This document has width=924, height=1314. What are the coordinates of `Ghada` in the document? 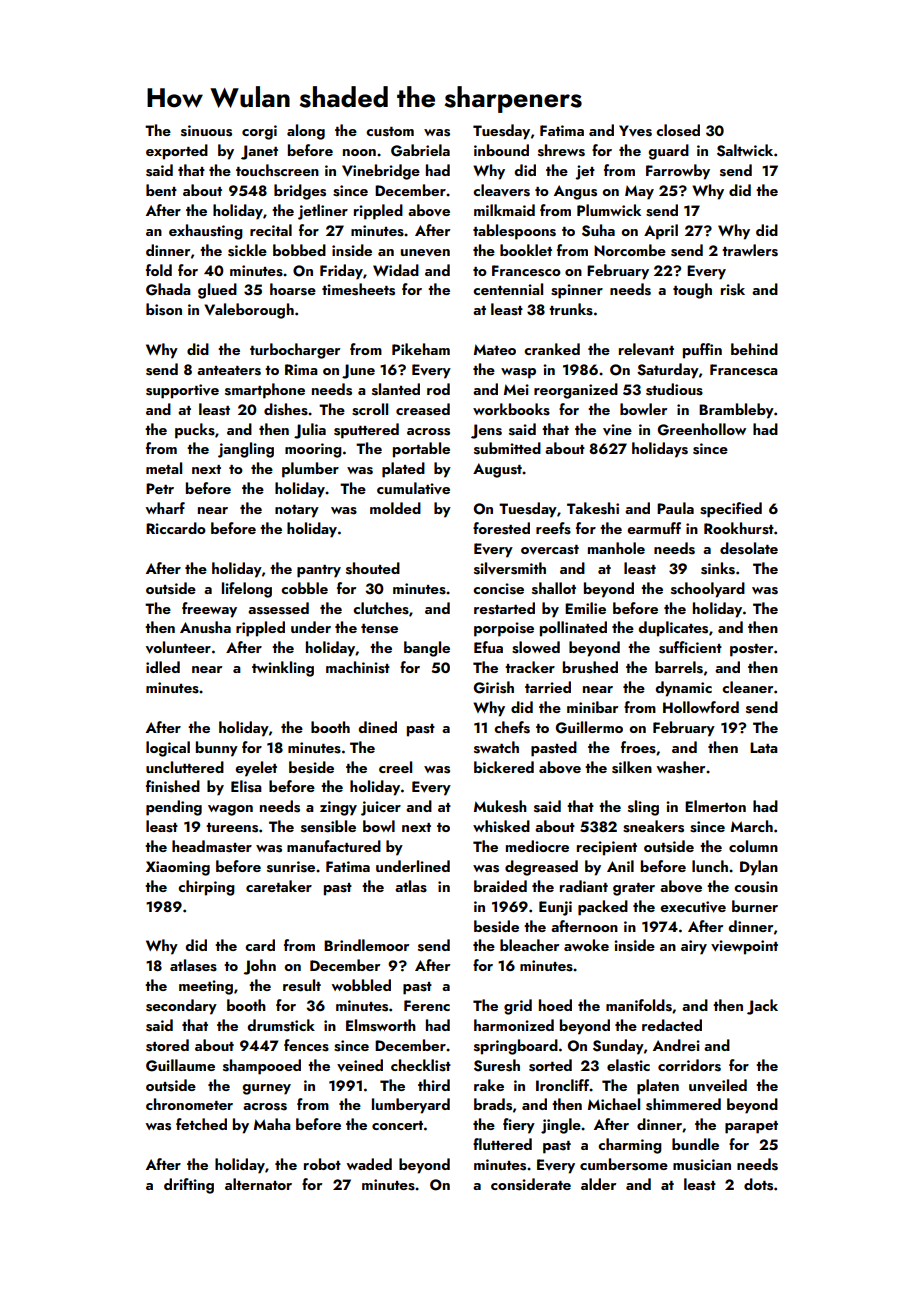 It's located at (168, 289).
